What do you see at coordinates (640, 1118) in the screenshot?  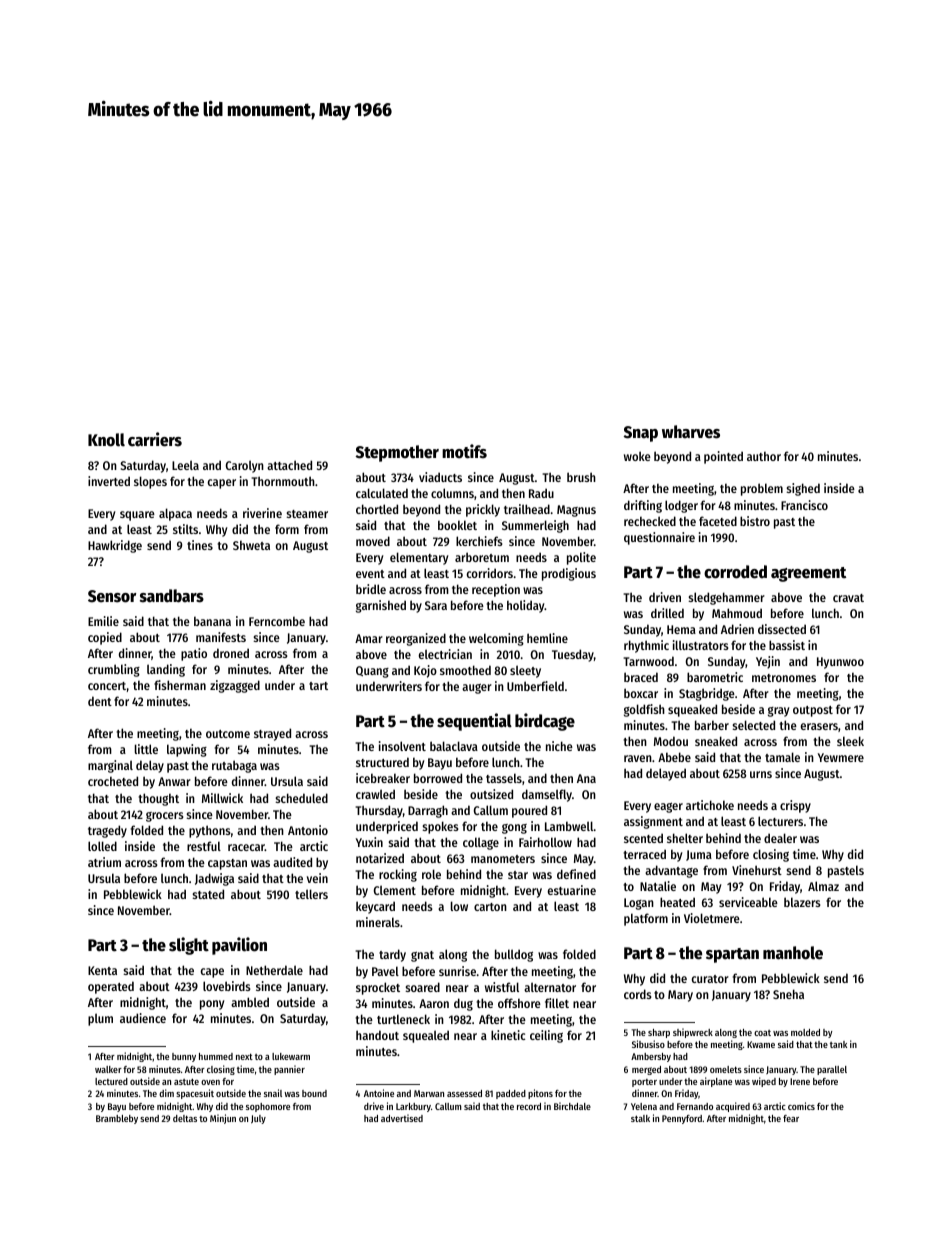 I see `stalk` at bounding box center [640, 1118].
